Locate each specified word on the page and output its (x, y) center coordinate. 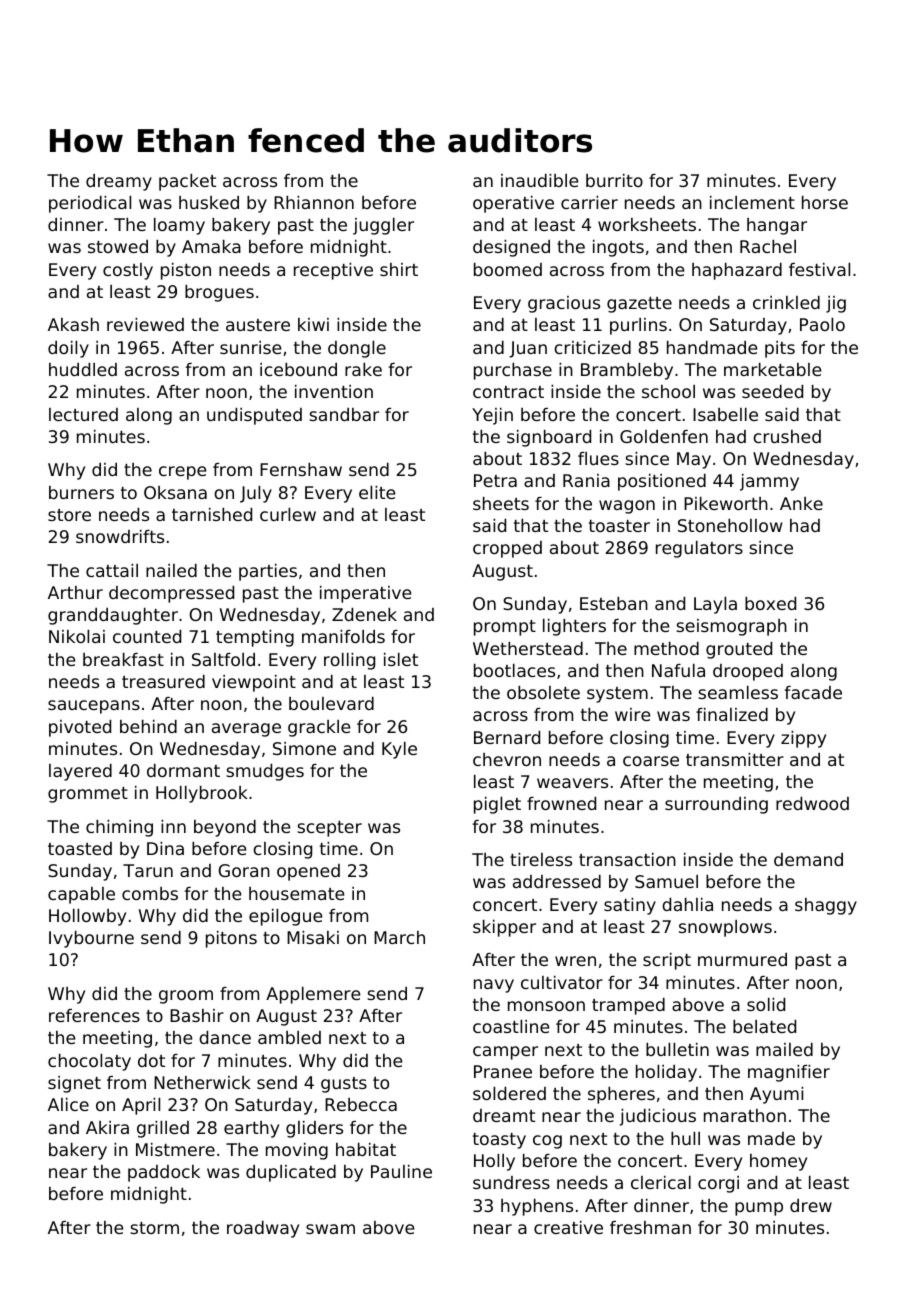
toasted (80, 848)
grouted (739, 650)
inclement (752, 202)
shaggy (826, 906)
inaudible (539, 180)
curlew (288, 514)
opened (308, 872)
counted (147, 636)
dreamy (119, 182)
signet (74, 1084)
